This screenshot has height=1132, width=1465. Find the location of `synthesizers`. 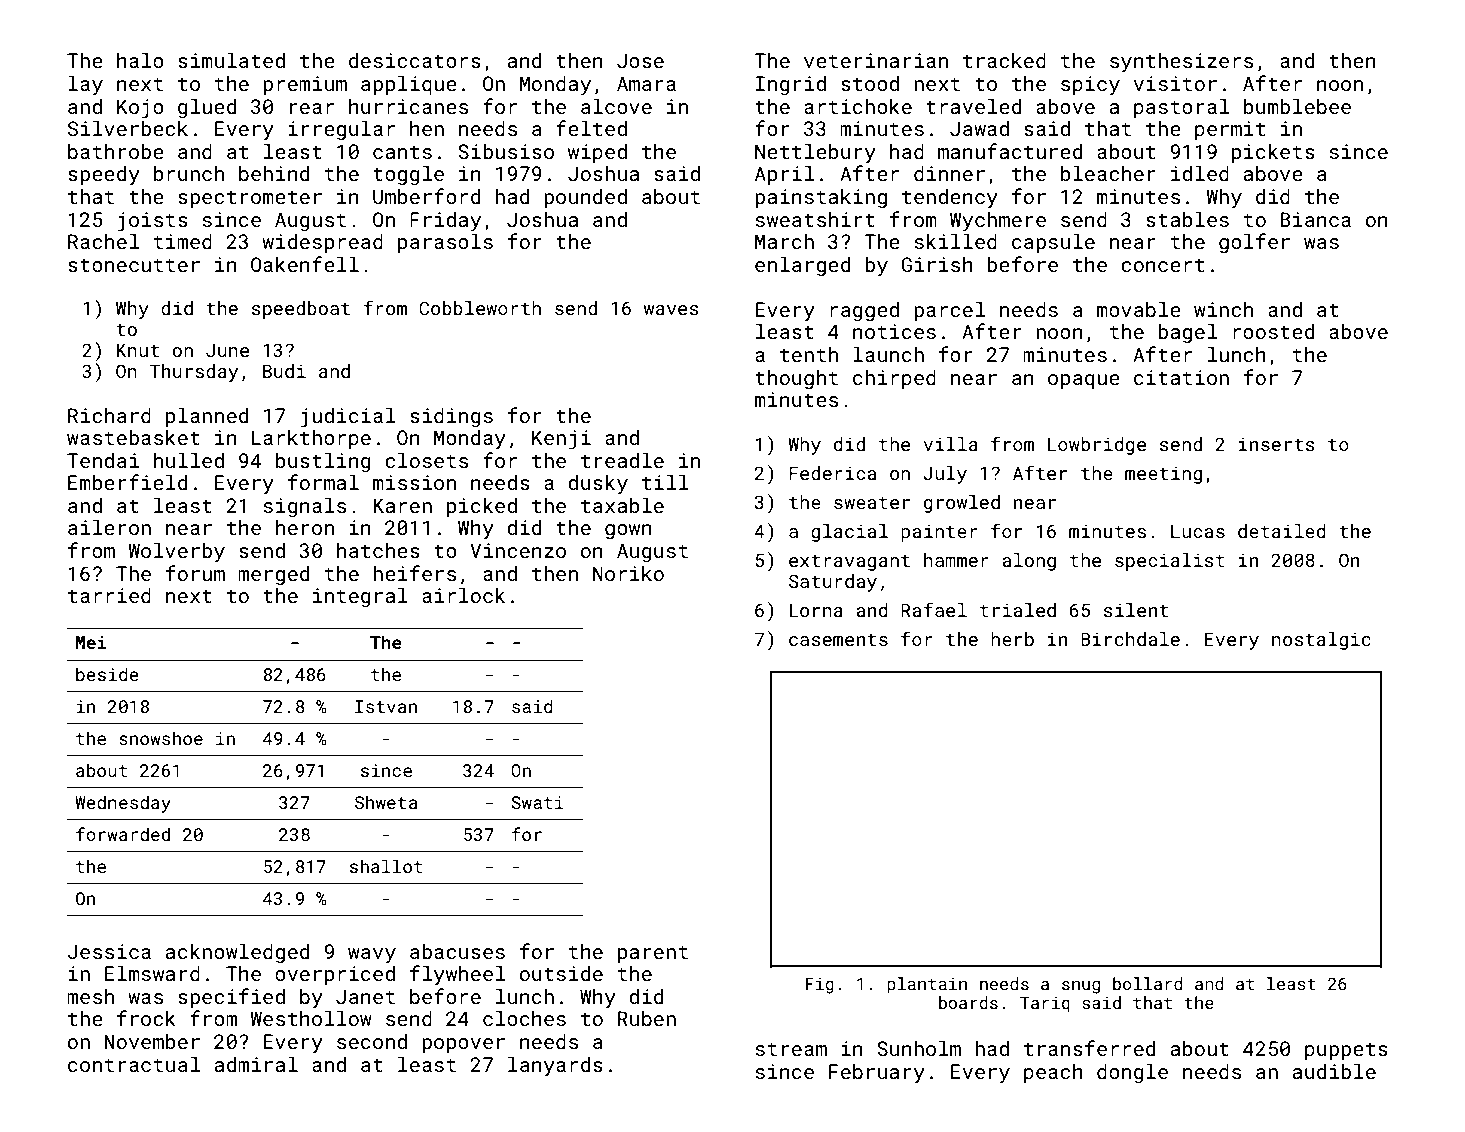

synthesizers is located at coordinates (1181, 62).
